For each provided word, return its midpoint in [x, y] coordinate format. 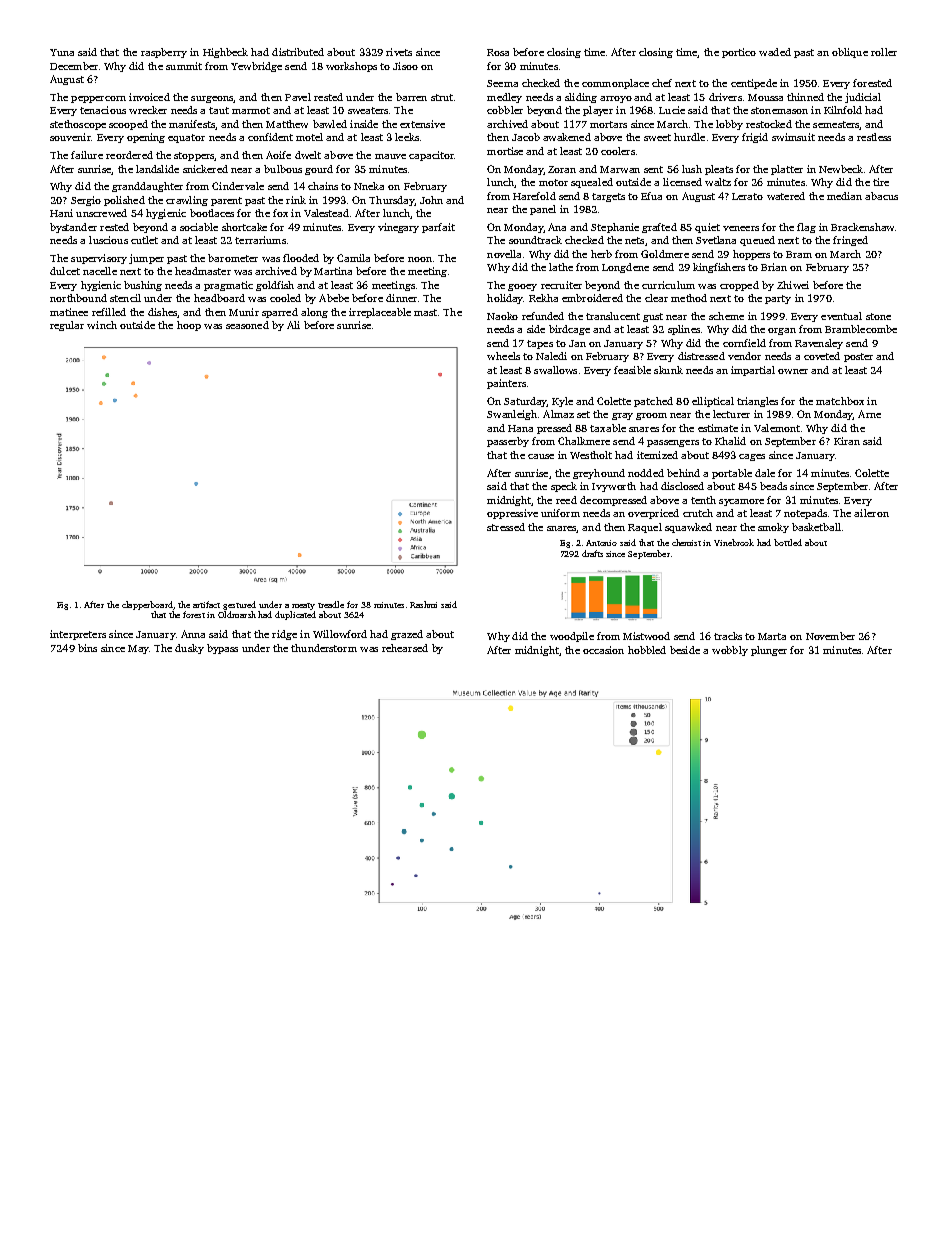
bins [87, 648]
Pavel [298, 97]
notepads [805, 514]
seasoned [247, 325]
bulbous [283, 169]
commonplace [615, 84]
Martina [333, 271]
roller [884, 52]
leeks [407, 137]
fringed [850, 241]
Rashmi [423, 604]
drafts [592, 553]
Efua [651, 196]
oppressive [512, 514]
